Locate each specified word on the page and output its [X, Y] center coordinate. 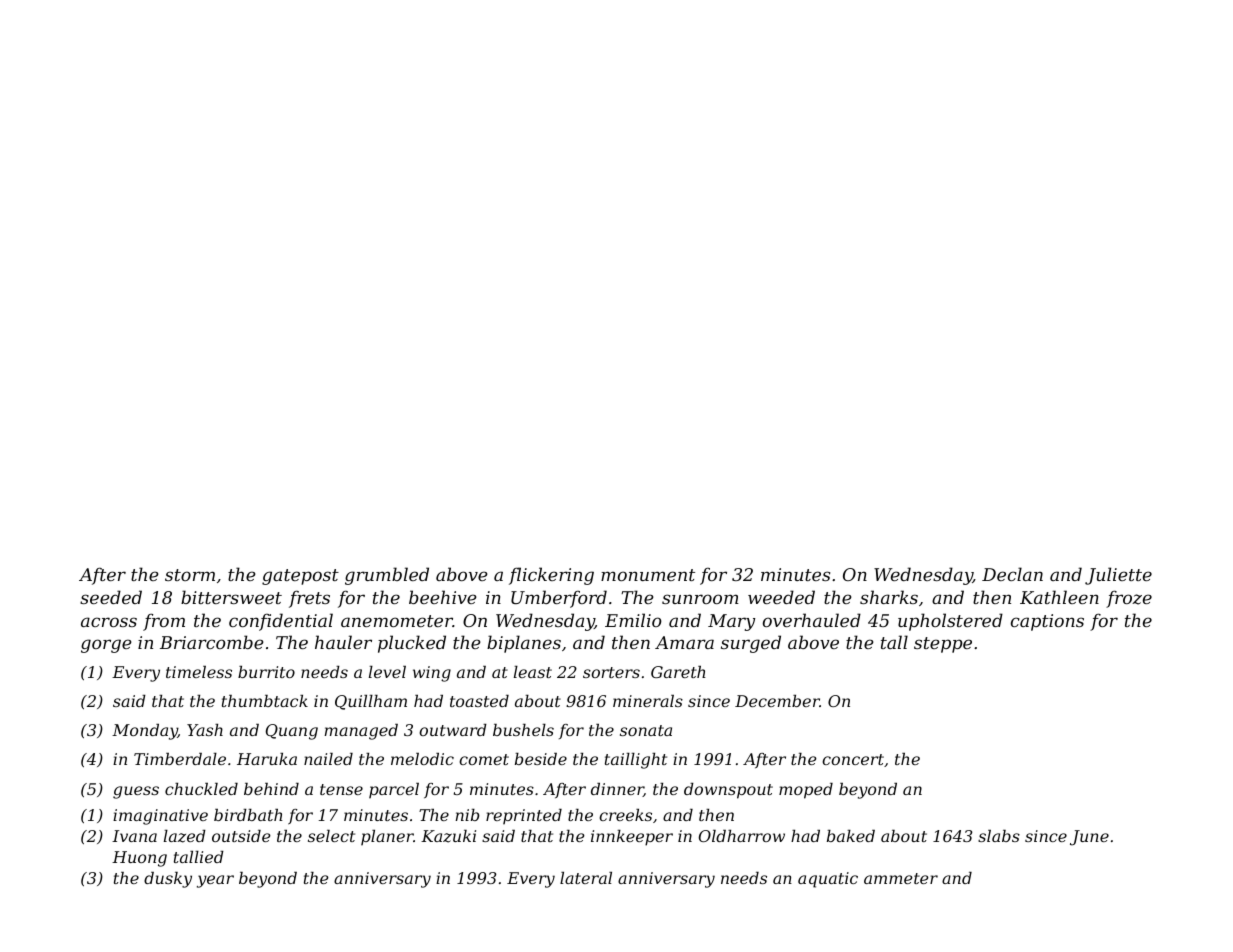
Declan [1012, 574]
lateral [586, 878]
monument [648, 575]
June [1089, 838]
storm [190, 575]
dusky [168, 880]
